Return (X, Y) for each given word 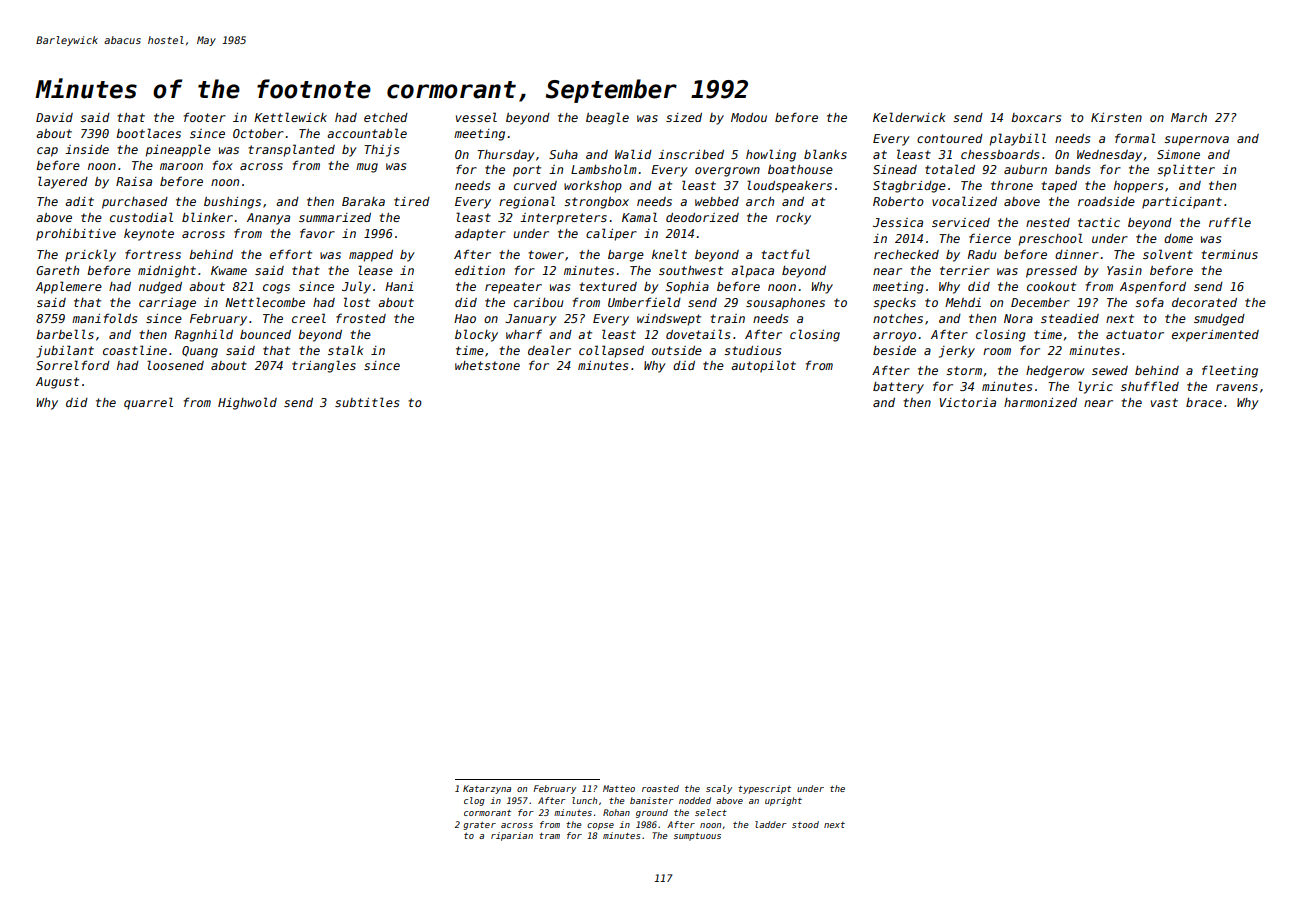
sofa (1149, 302)
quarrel (148, 403)
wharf (524, 334)
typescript (764, 789)
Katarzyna (487, 789)
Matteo (619, 788)
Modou (749, 117)
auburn (1025, 169)
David (54, 117)
